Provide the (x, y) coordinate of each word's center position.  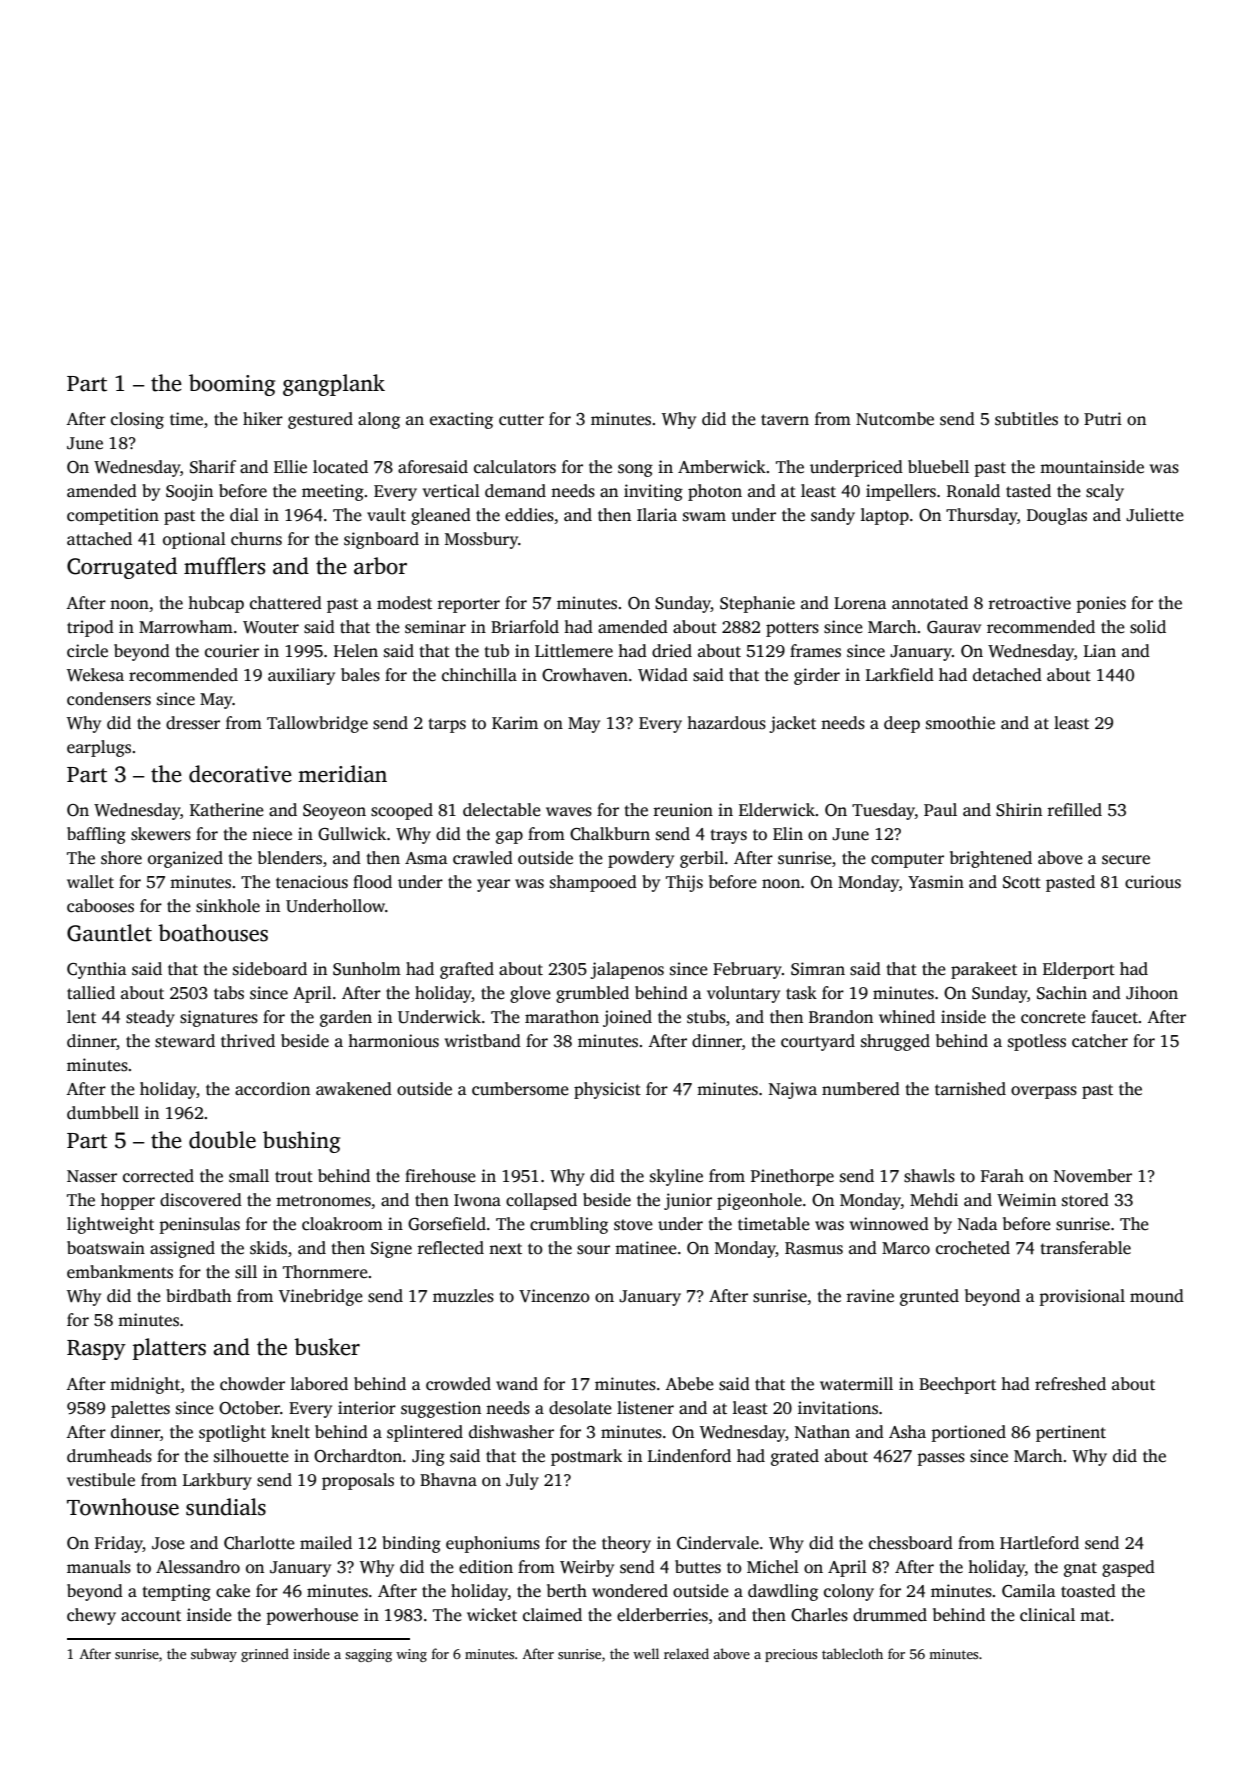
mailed (326, 1543)
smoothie (960, 723)
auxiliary (301, 676)
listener (645, 1408)
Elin (788, 833)
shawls (929, 1176)
